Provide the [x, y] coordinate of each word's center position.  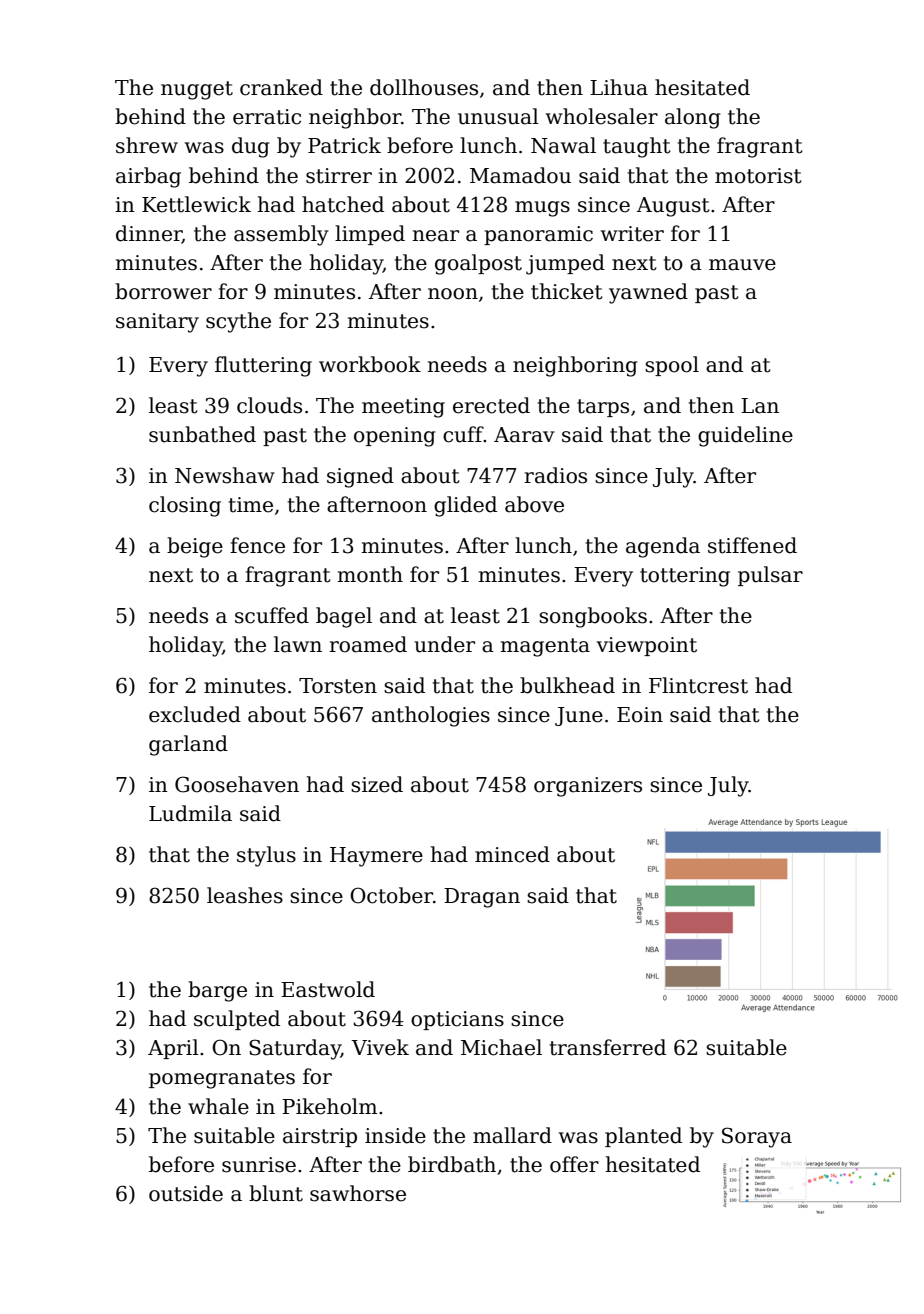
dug [251, 147]
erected [491, 405]
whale [218, 1106]
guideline [745, 436]
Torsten [338, 686]
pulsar [770, 576]
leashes [245, 895]
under [444, 644]
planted [643, 1137]
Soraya [757, 1137]
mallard [512, 1135]
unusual [498, 116]
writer [632, 234]
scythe [238, 322]
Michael [501, 1047]
